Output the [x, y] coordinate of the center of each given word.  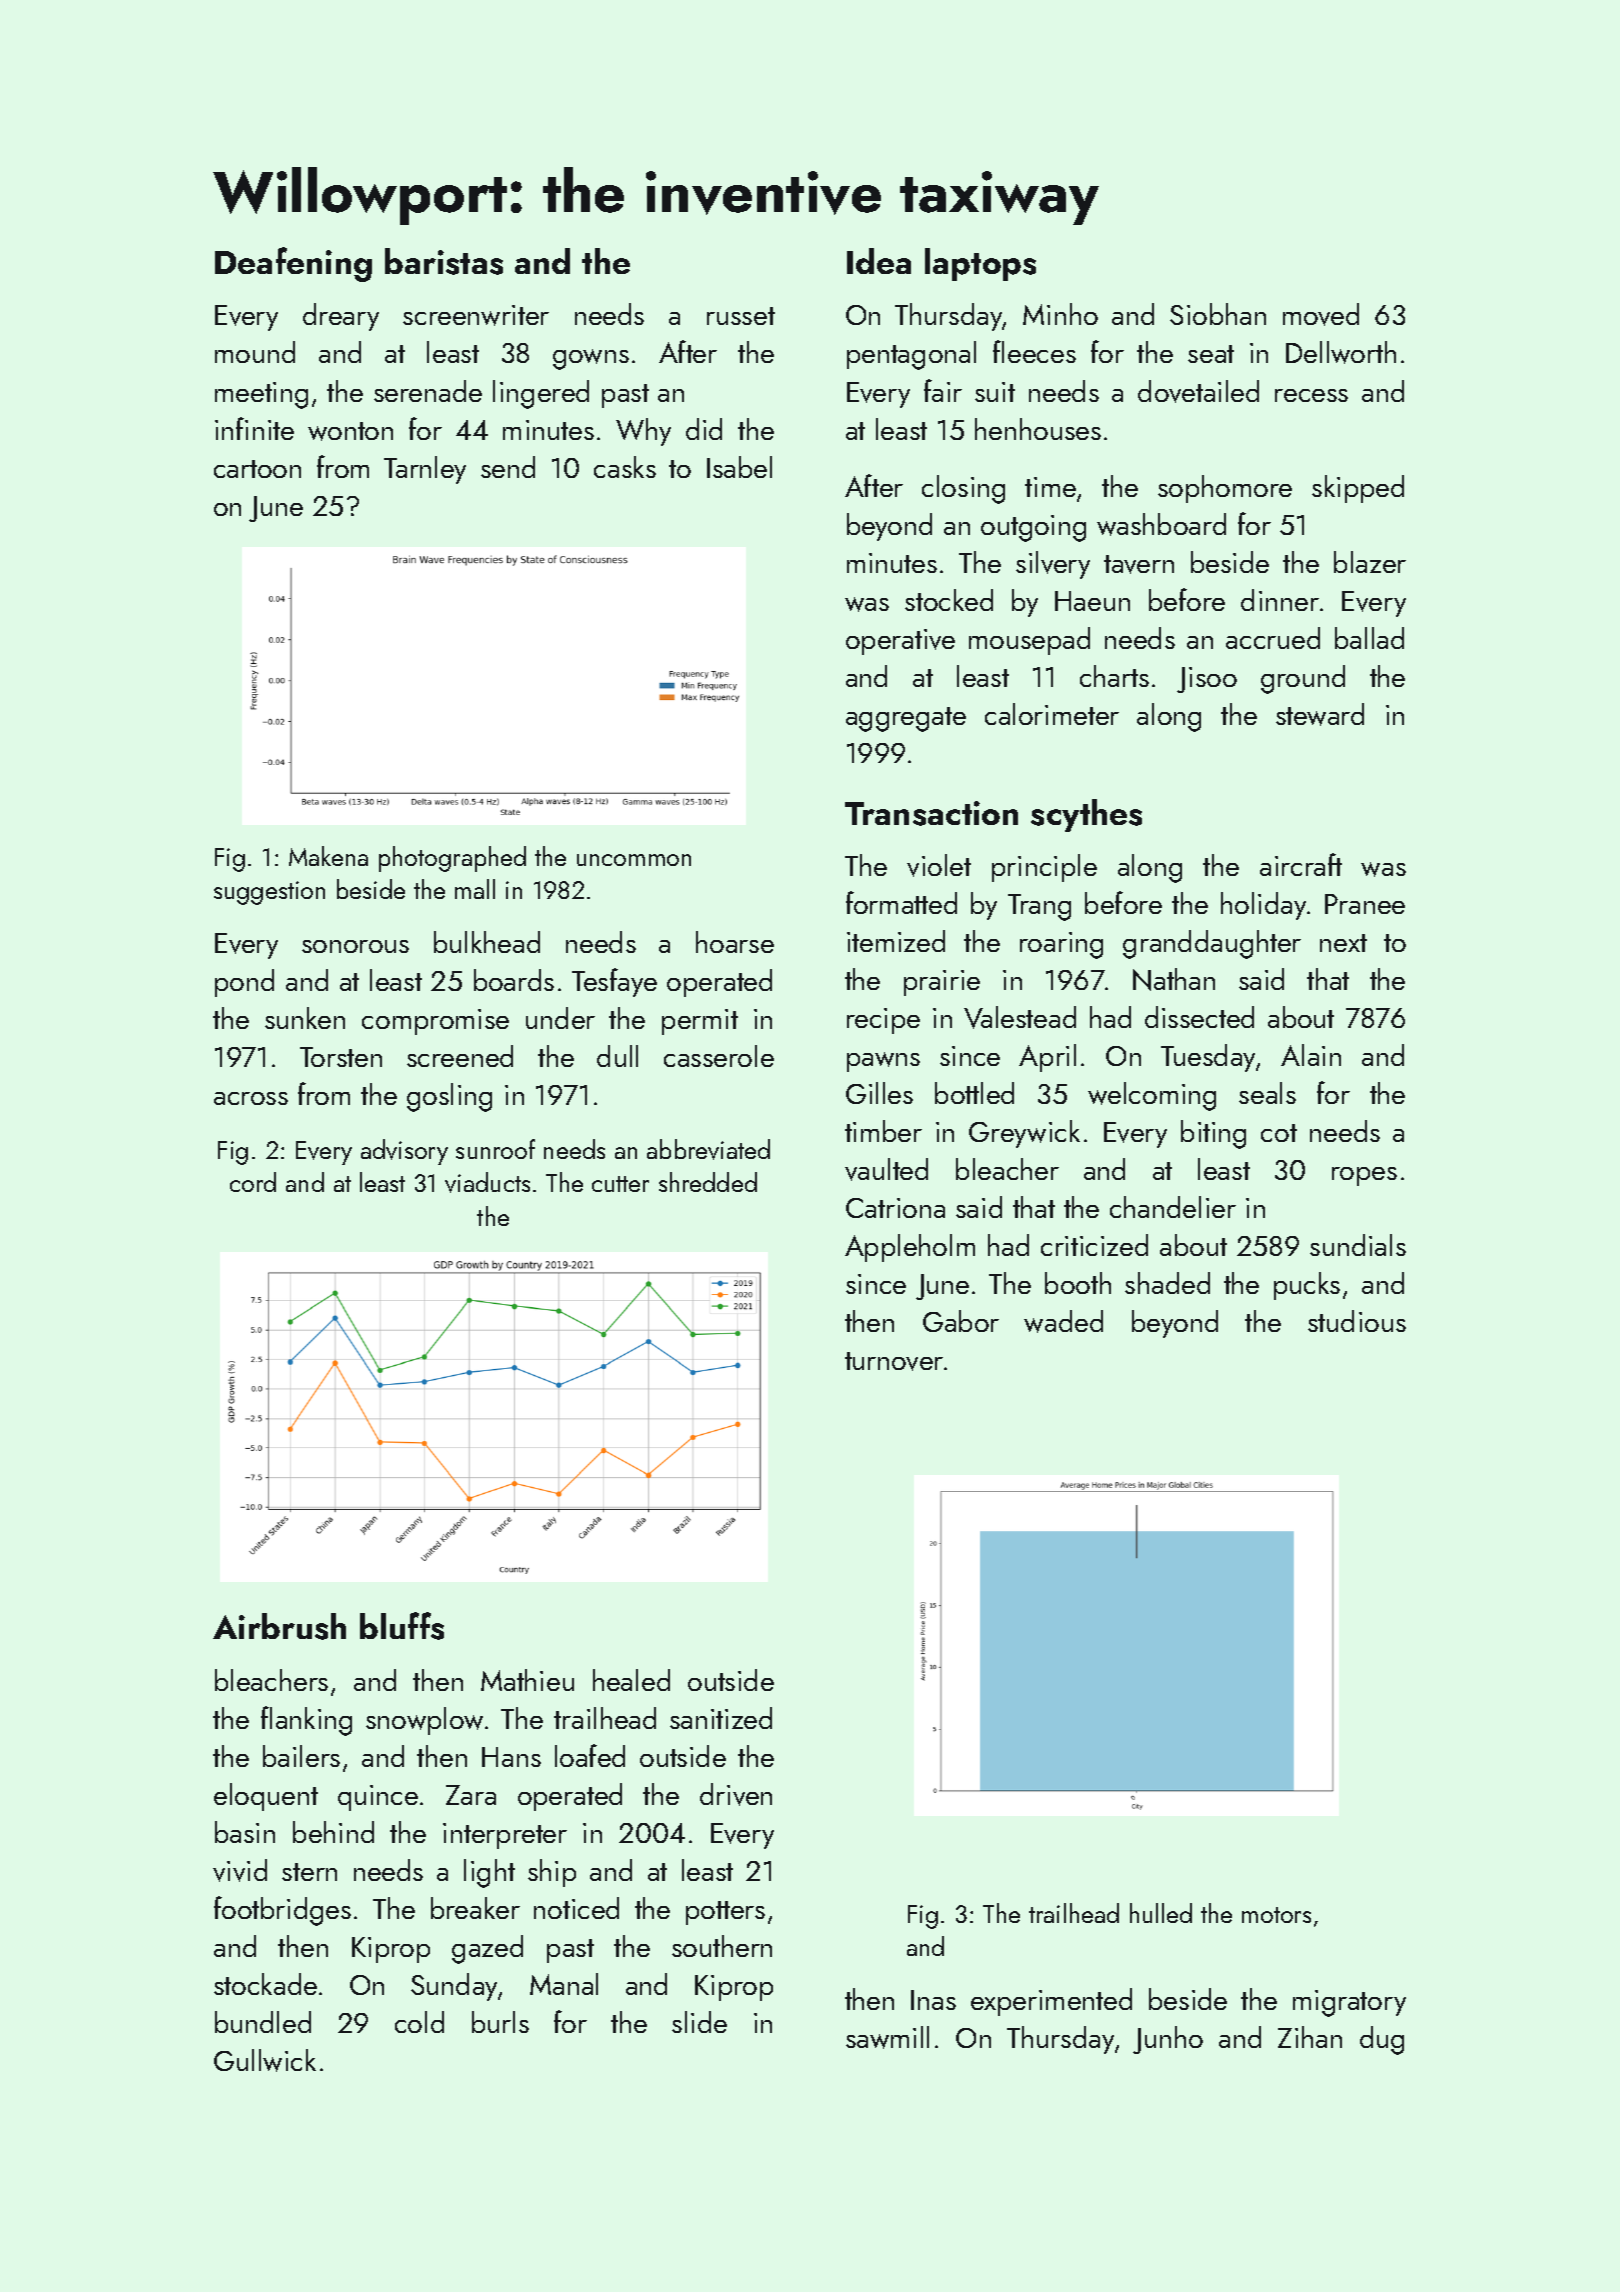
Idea [879, 261]
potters [725, 1913]
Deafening [293, 264]
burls [500, 2022]
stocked [949, 600]
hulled [1161, 1913]
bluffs [402, 1626]
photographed [452, 859]
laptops [980, 264]
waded [1063, 1321]
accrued [1273, 638]
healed [631, 1680]
